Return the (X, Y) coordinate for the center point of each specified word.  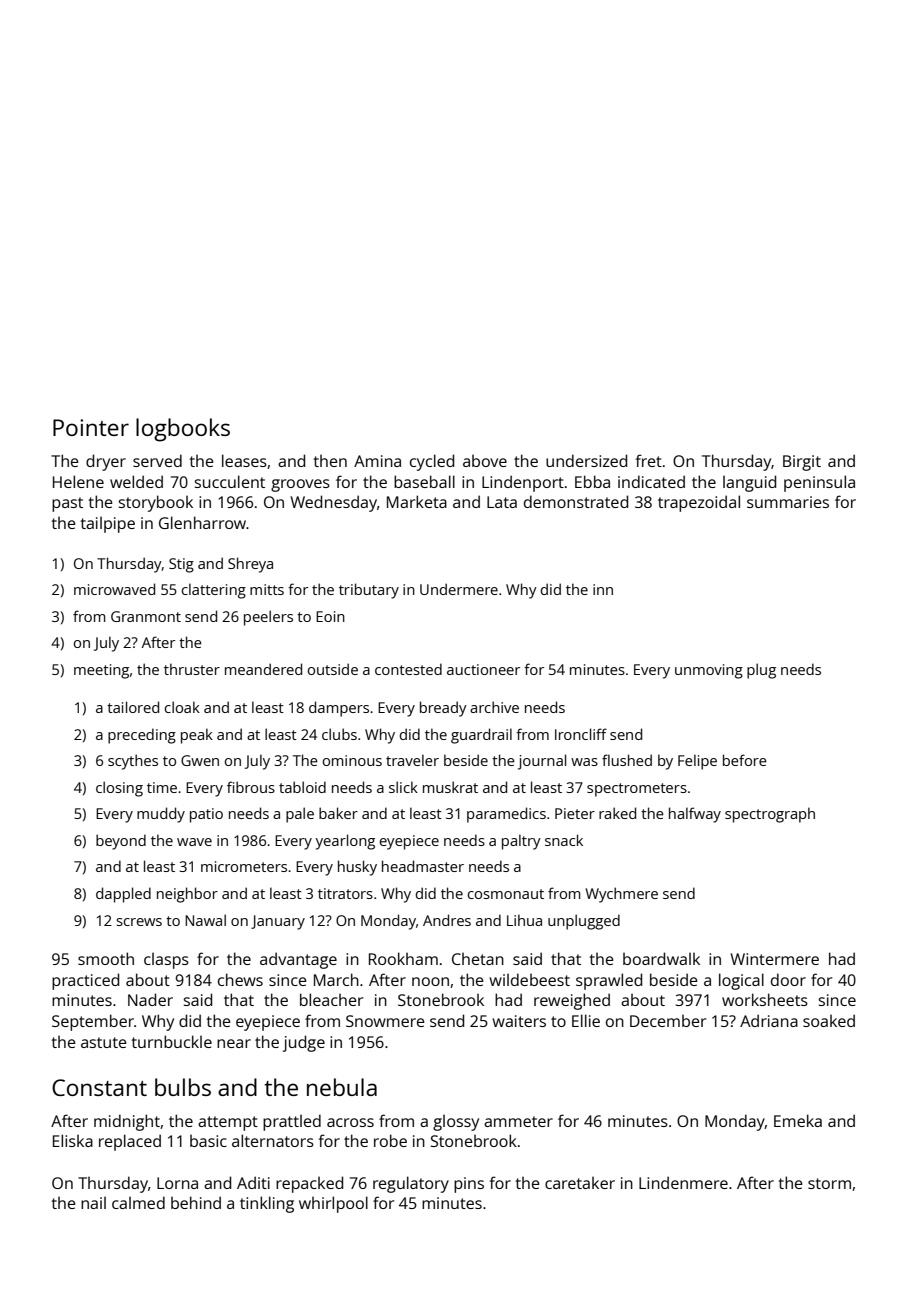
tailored (133, 707)
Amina (377, 461)
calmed (138, 1202)
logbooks (183, 430)
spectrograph (770, 815)
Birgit (802, 463)
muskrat (450, 787)
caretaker (580, 1183)
